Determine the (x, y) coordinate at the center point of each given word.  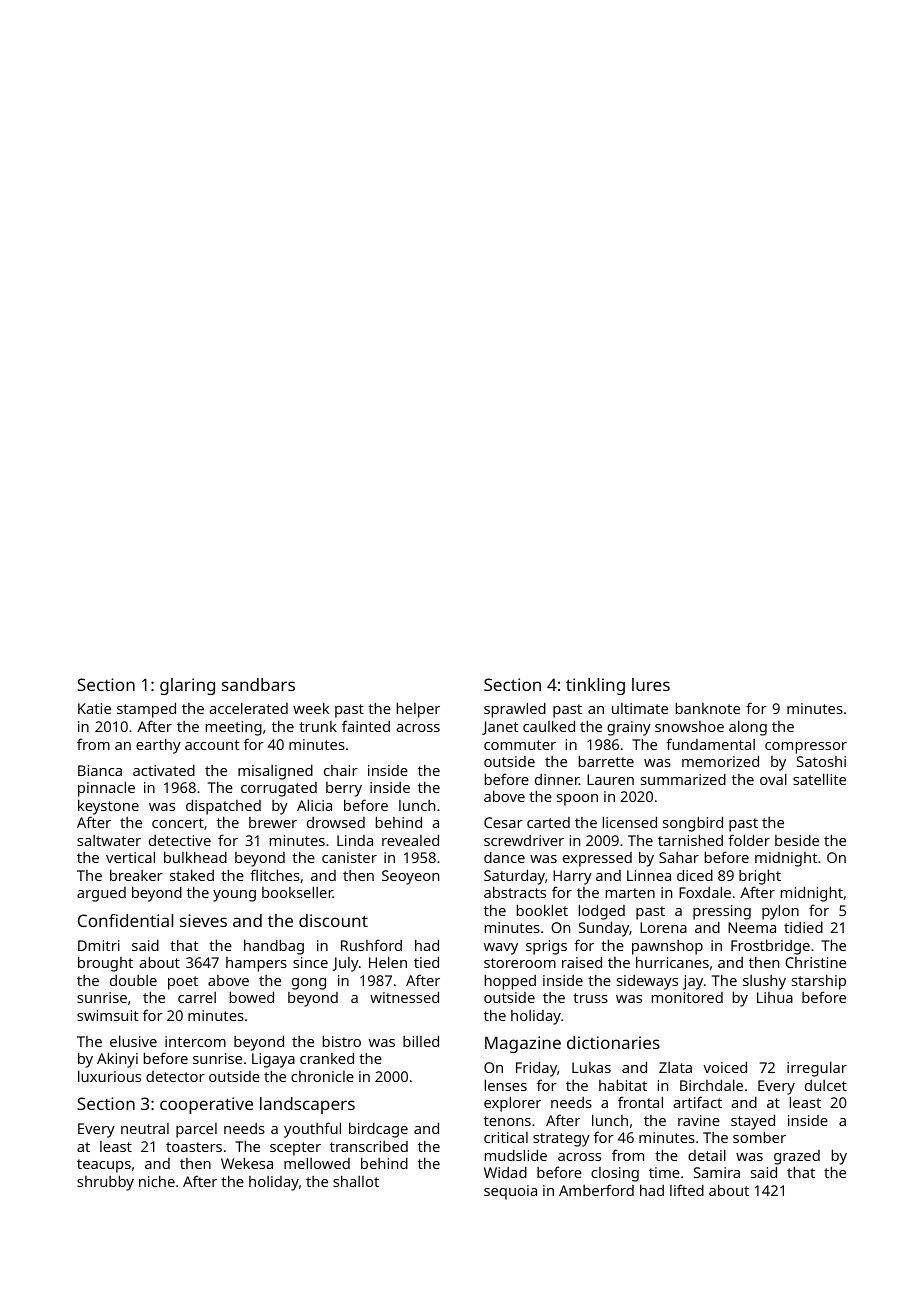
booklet (542, 910)
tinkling (595, 686)
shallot (356, 1181)
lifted (687, 1190)
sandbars (258, 684)
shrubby (105, 1183)
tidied (803, 927)
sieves (203, 920)
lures (651, 684)
